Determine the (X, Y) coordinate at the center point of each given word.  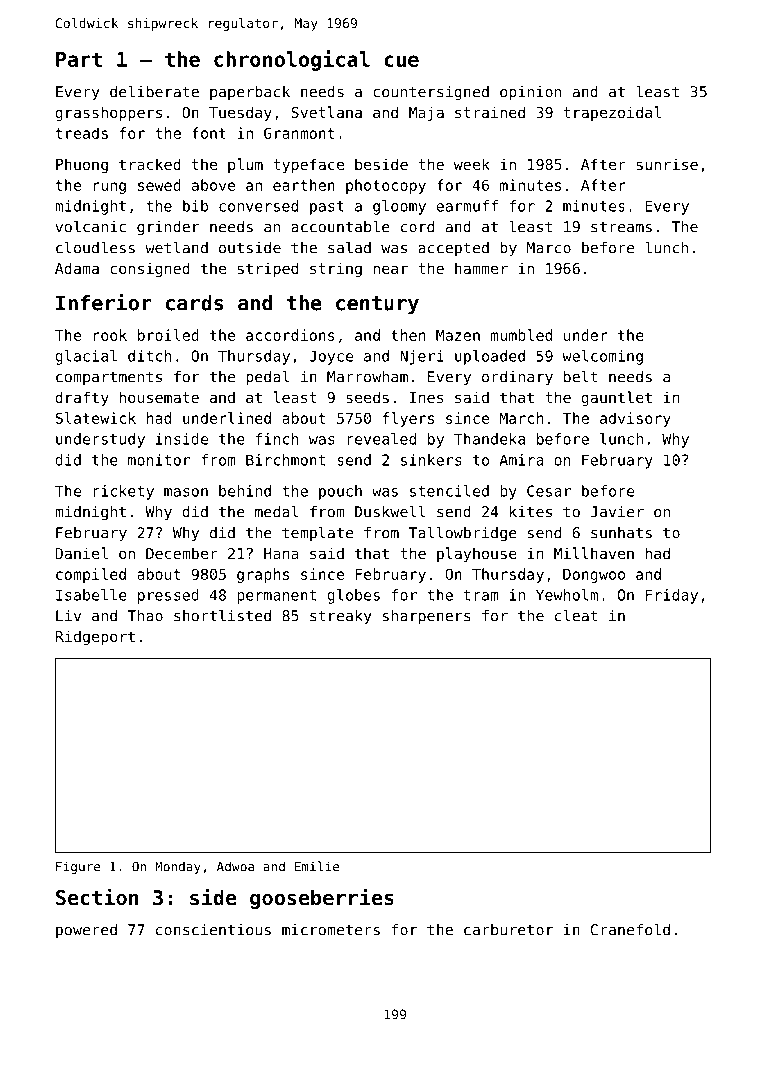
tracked (150, 164)
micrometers (331, 930)
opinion (530, 93)
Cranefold (630, 929)
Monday (178, 867)
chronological (292, 60)
